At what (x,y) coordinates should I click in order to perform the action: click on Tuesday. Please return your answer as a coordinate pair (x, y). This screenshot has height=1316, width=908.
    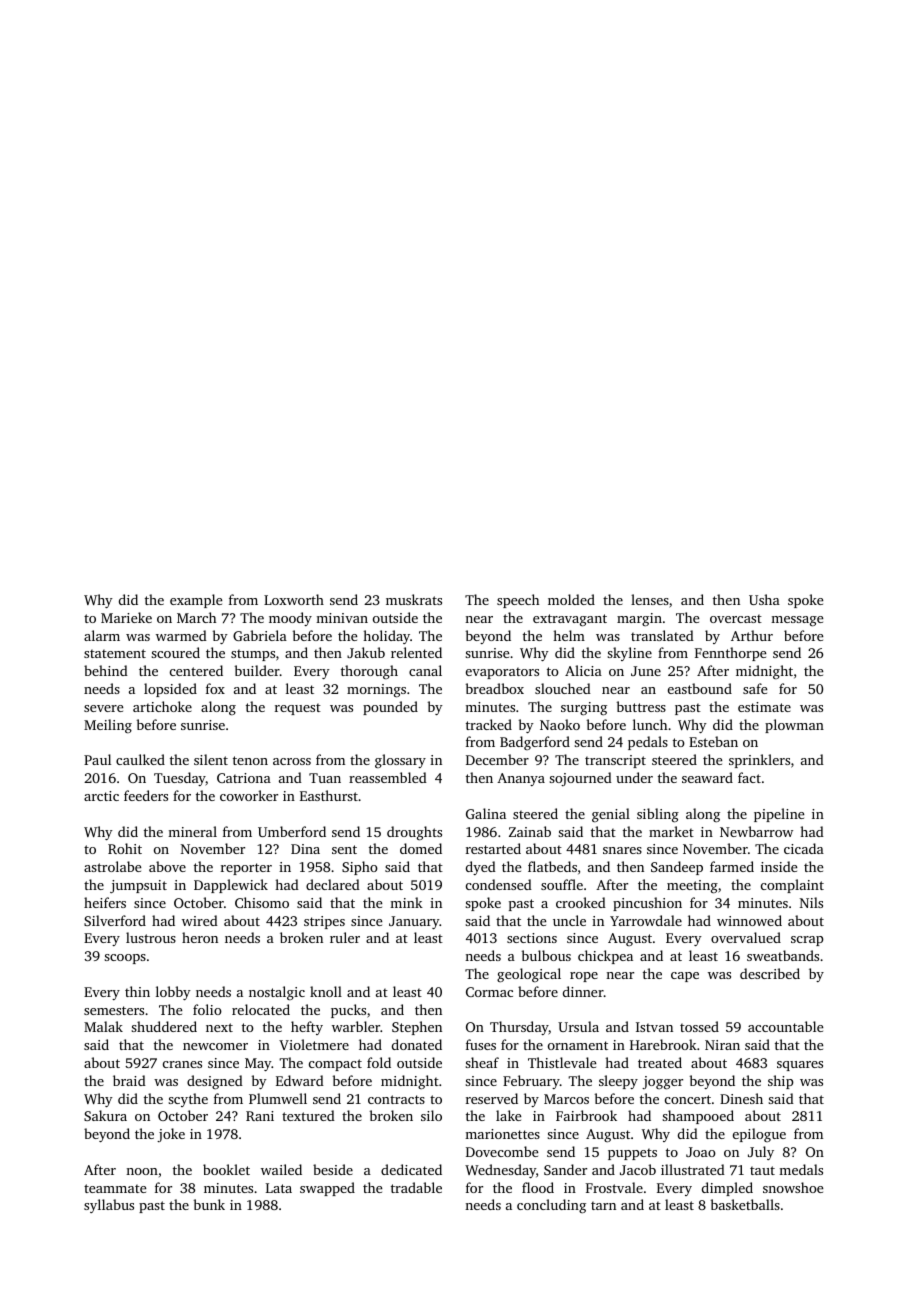
    Looking at the image, I should click on (180, 779).
